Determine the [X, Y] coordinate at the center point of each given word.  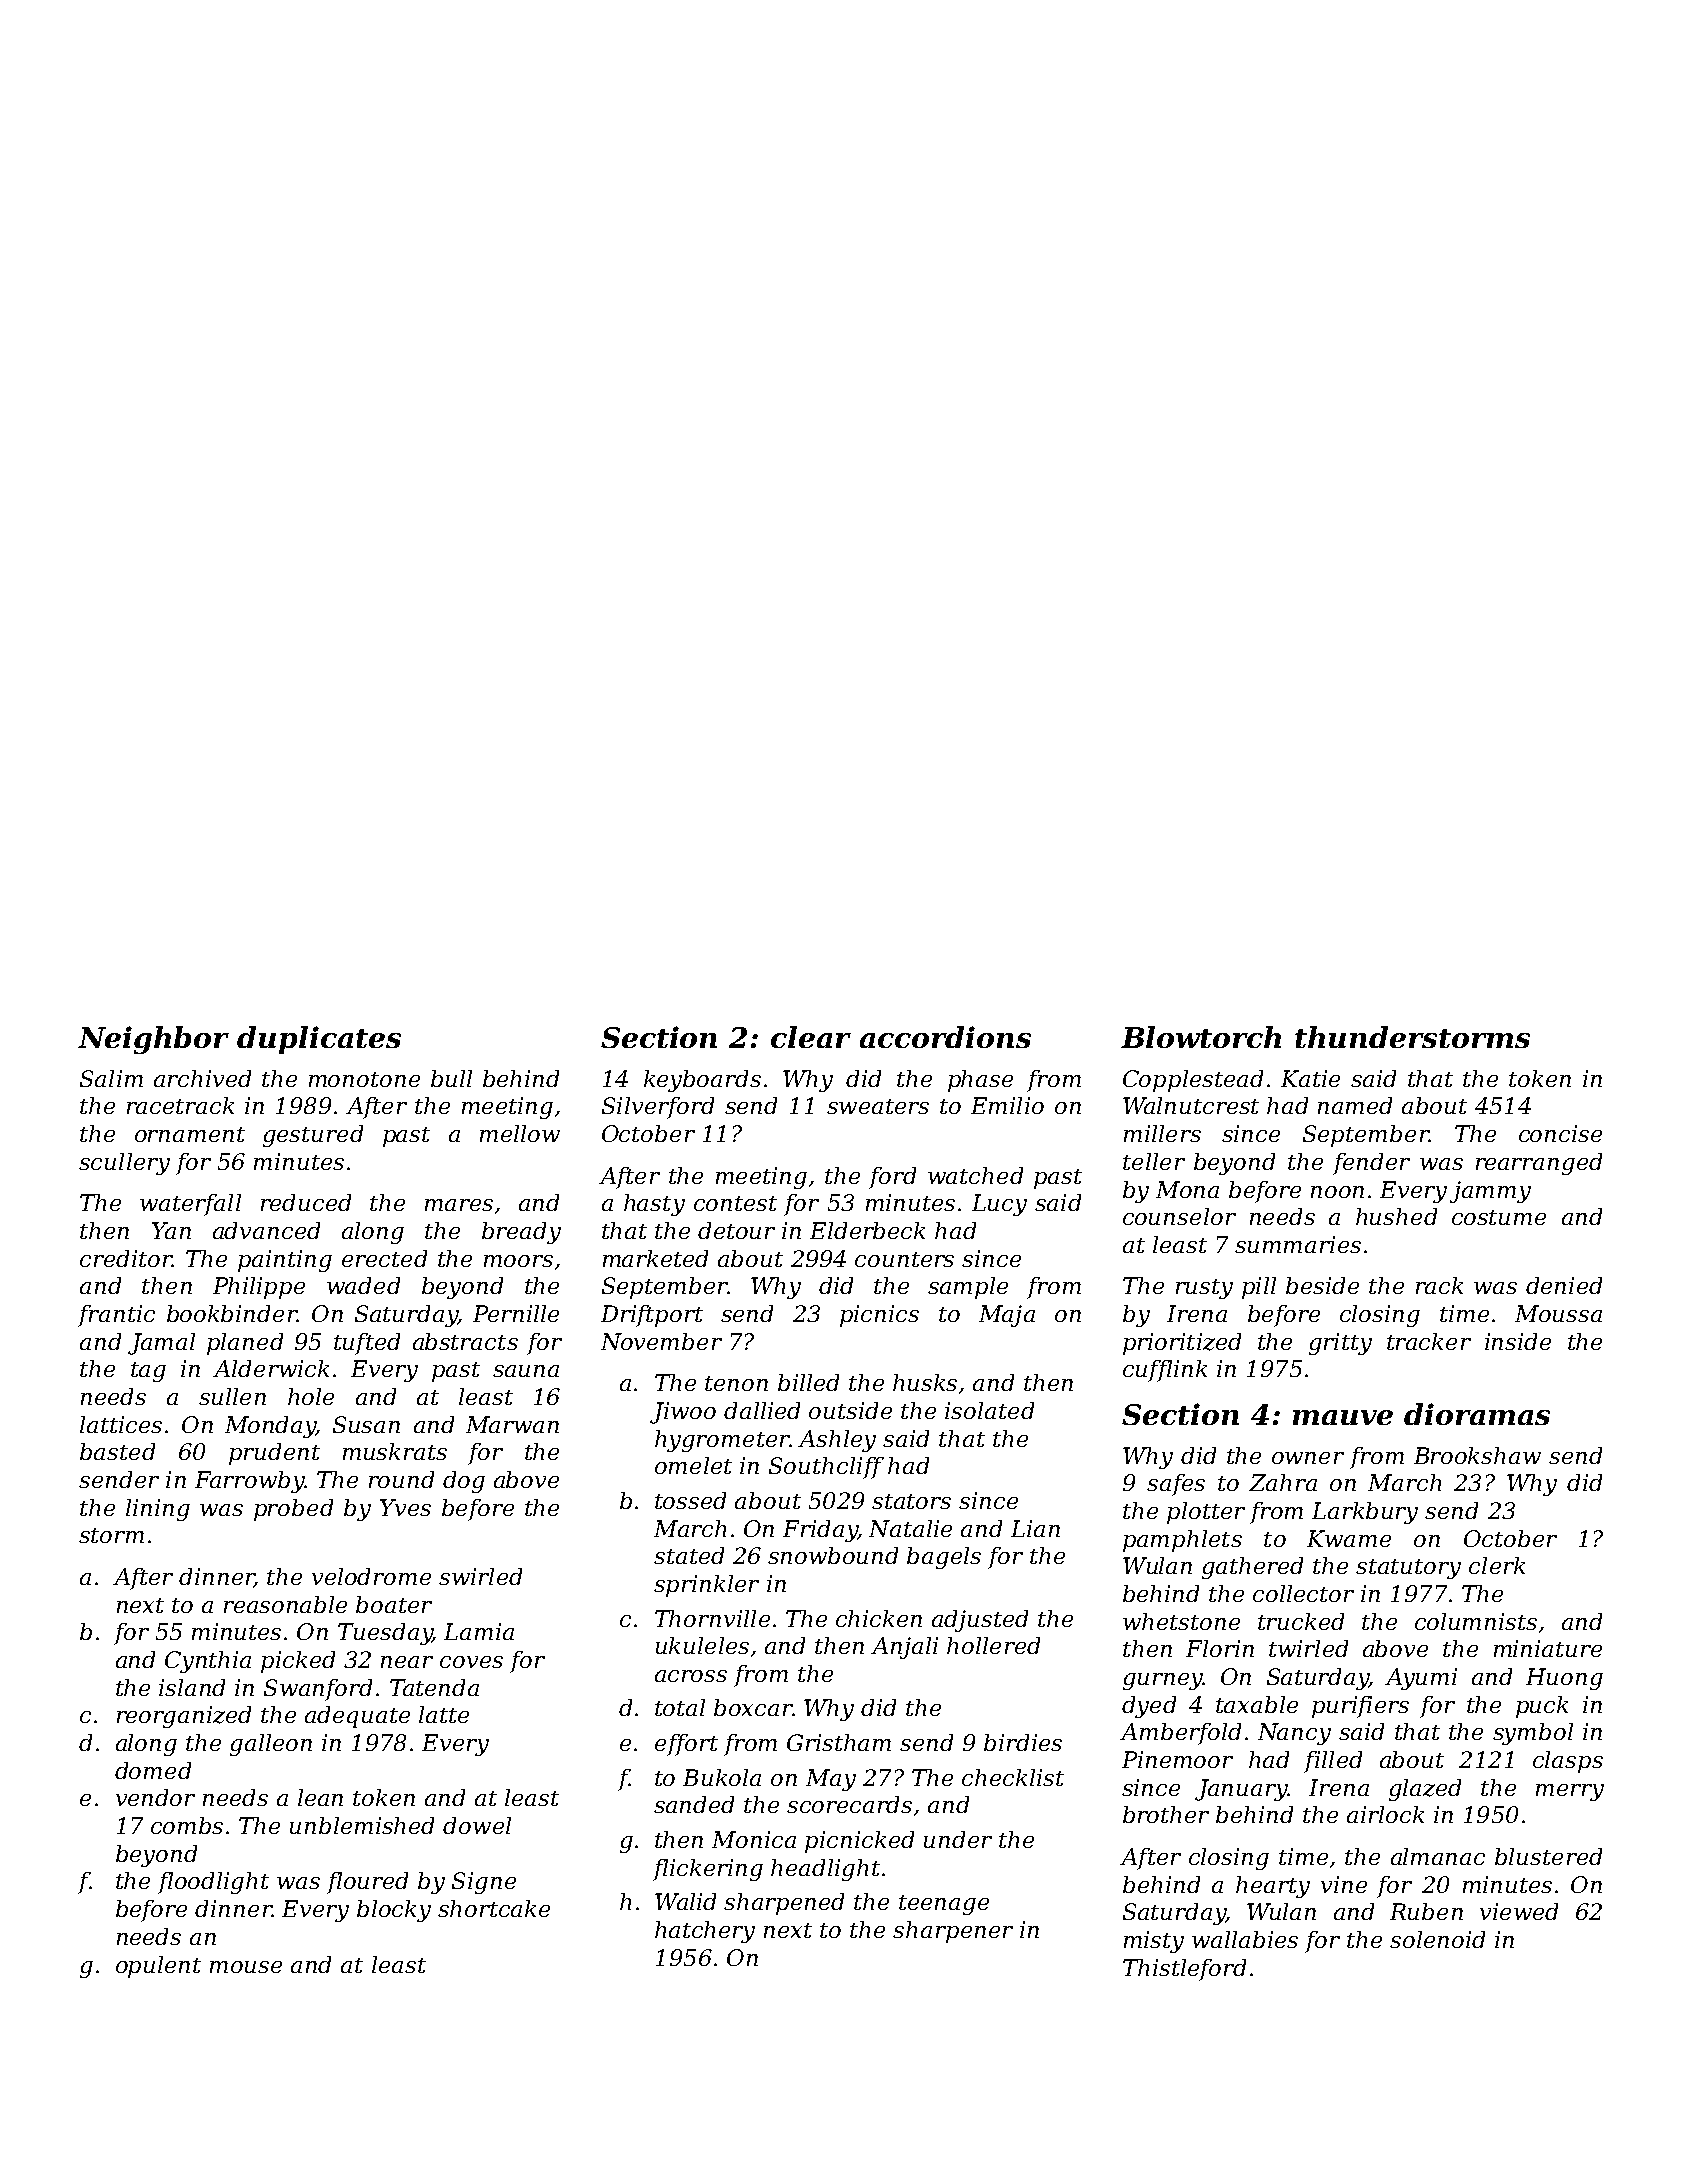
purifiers [1360, 1707]
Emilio [1007, 1105]
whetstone [1181, 1621]
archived [202, 1078]
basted [117, 1451]
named [1355, 1105]
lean [320, 1797]
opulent [158, 1967]
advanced [266, 1230]
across [691, 1676]
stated [689, 1555]
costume [1499, 1217]
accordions [945, 1037]
